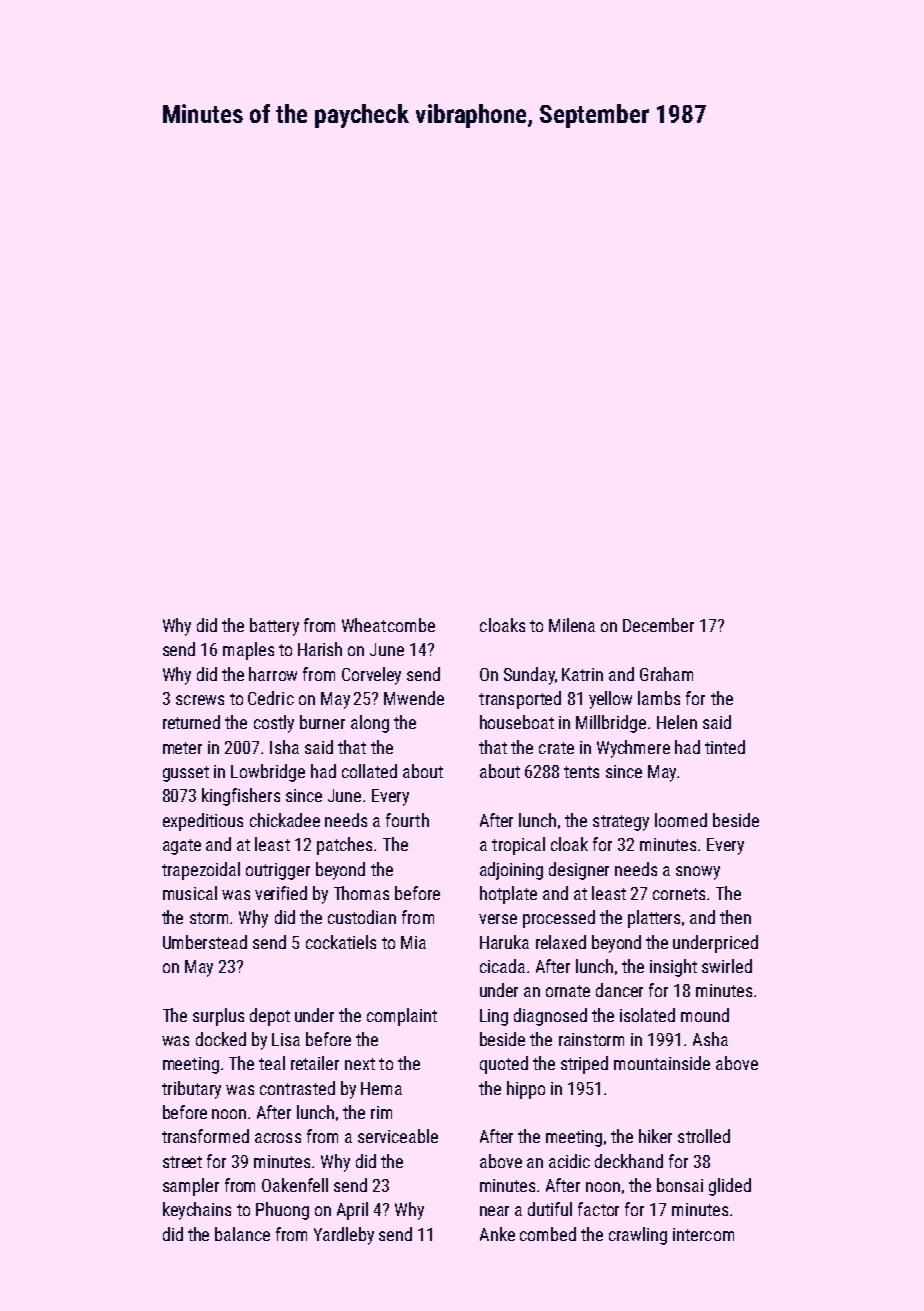 This page has width=924, height=1311. Describe the element at coordinates (658, 625) in the page. I see `December` at that location.
